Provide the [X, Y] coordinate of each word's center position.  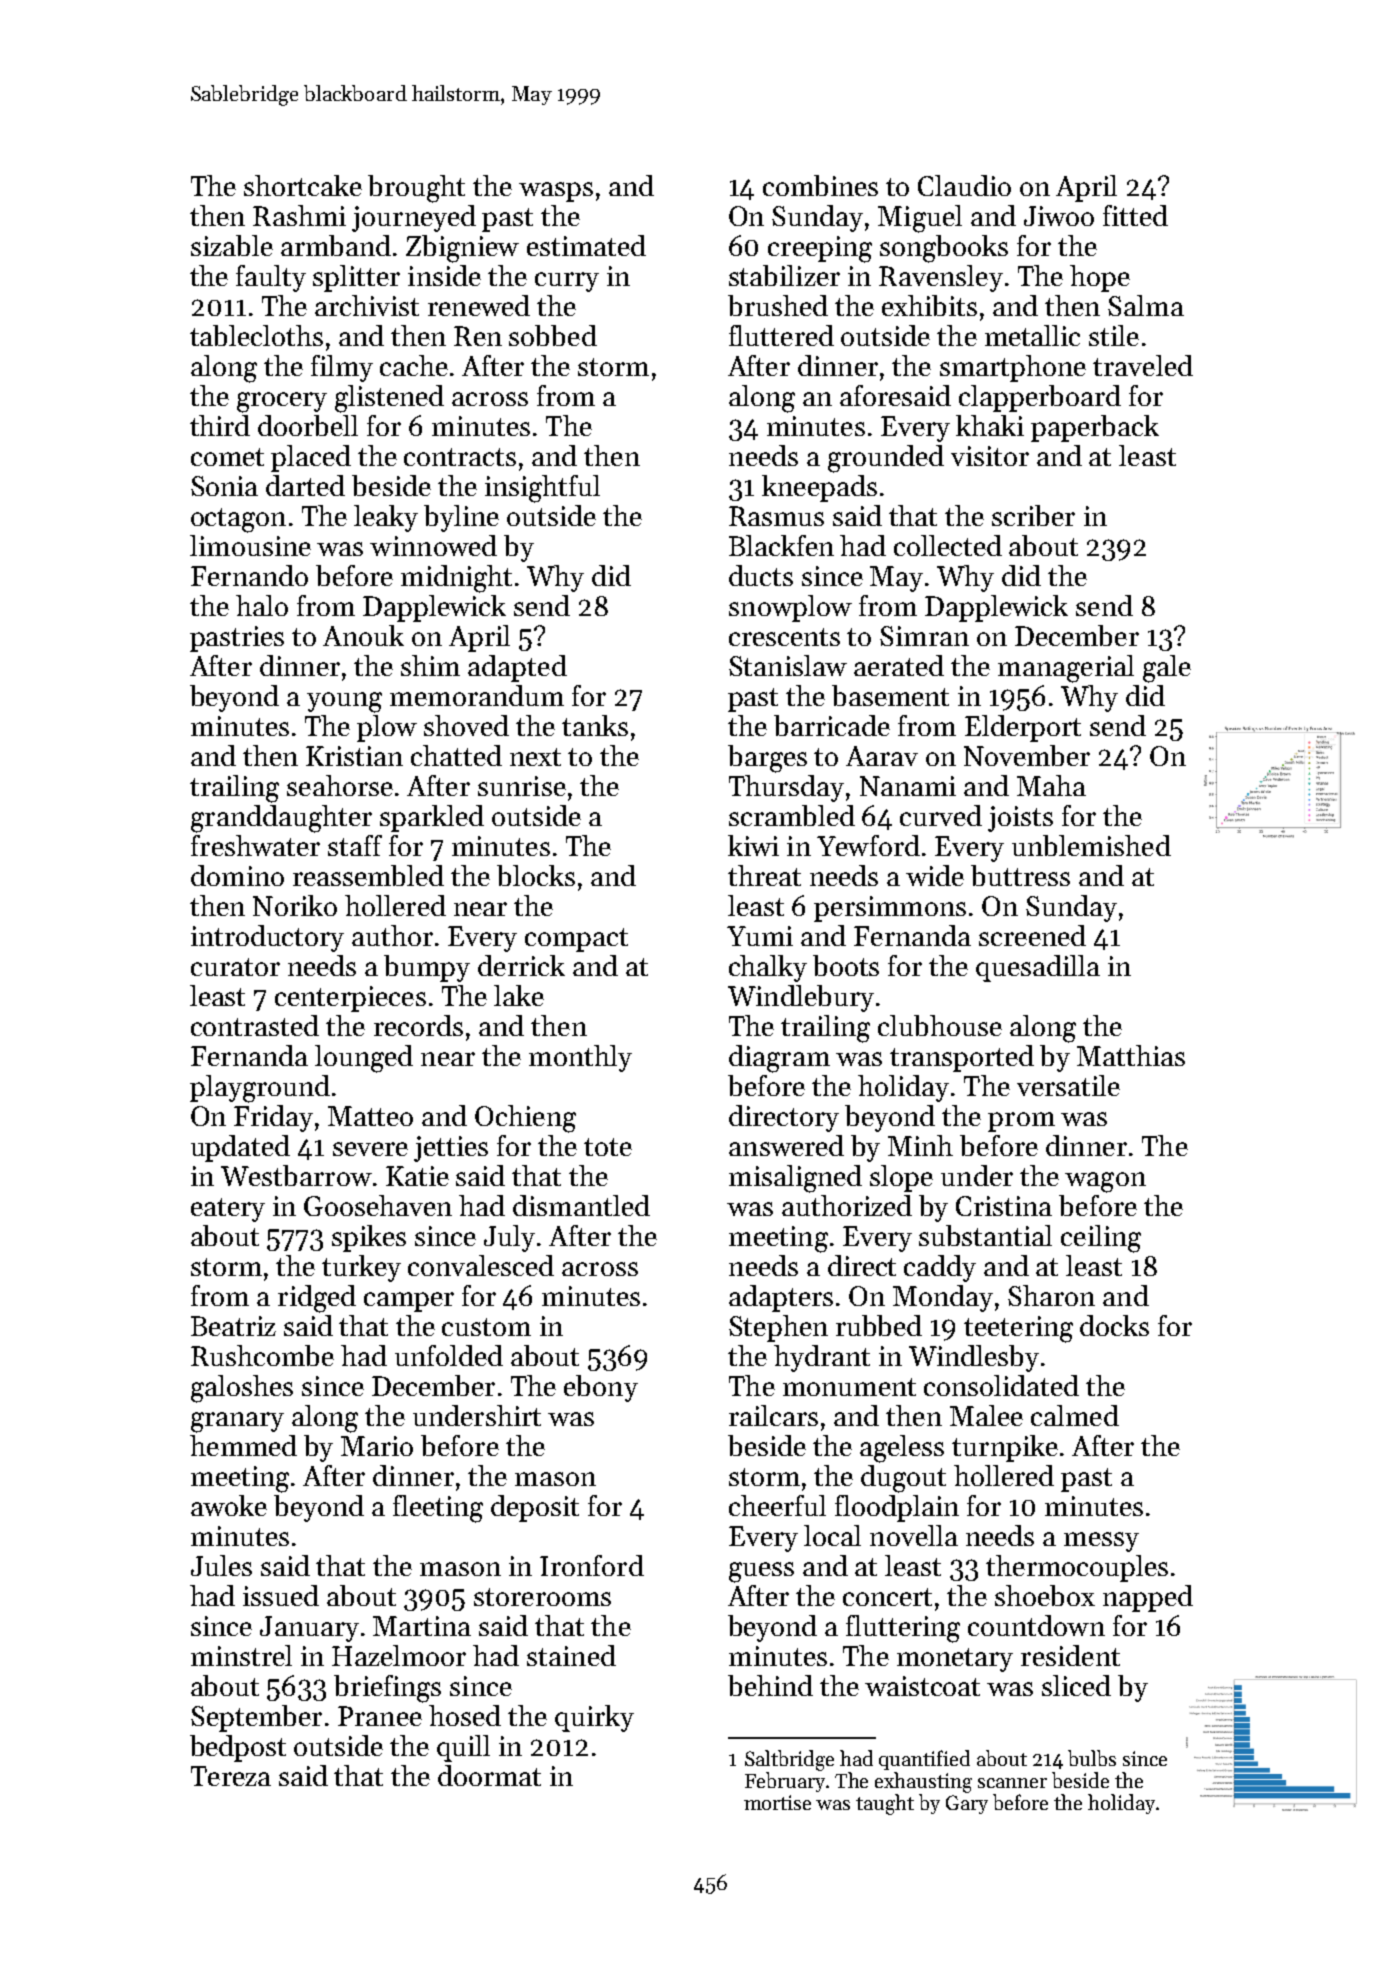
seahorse [340, 785]
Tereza [231, 1776]
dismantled [581, 1205]
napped [1148, 1598]
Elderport [1023, 728]
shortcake [303, 185]
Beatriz [233, 1326]
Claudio [964, 185]
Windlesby [974, 1358]
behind [770, 1685]
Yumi [760, 936]
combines [820, 185]
